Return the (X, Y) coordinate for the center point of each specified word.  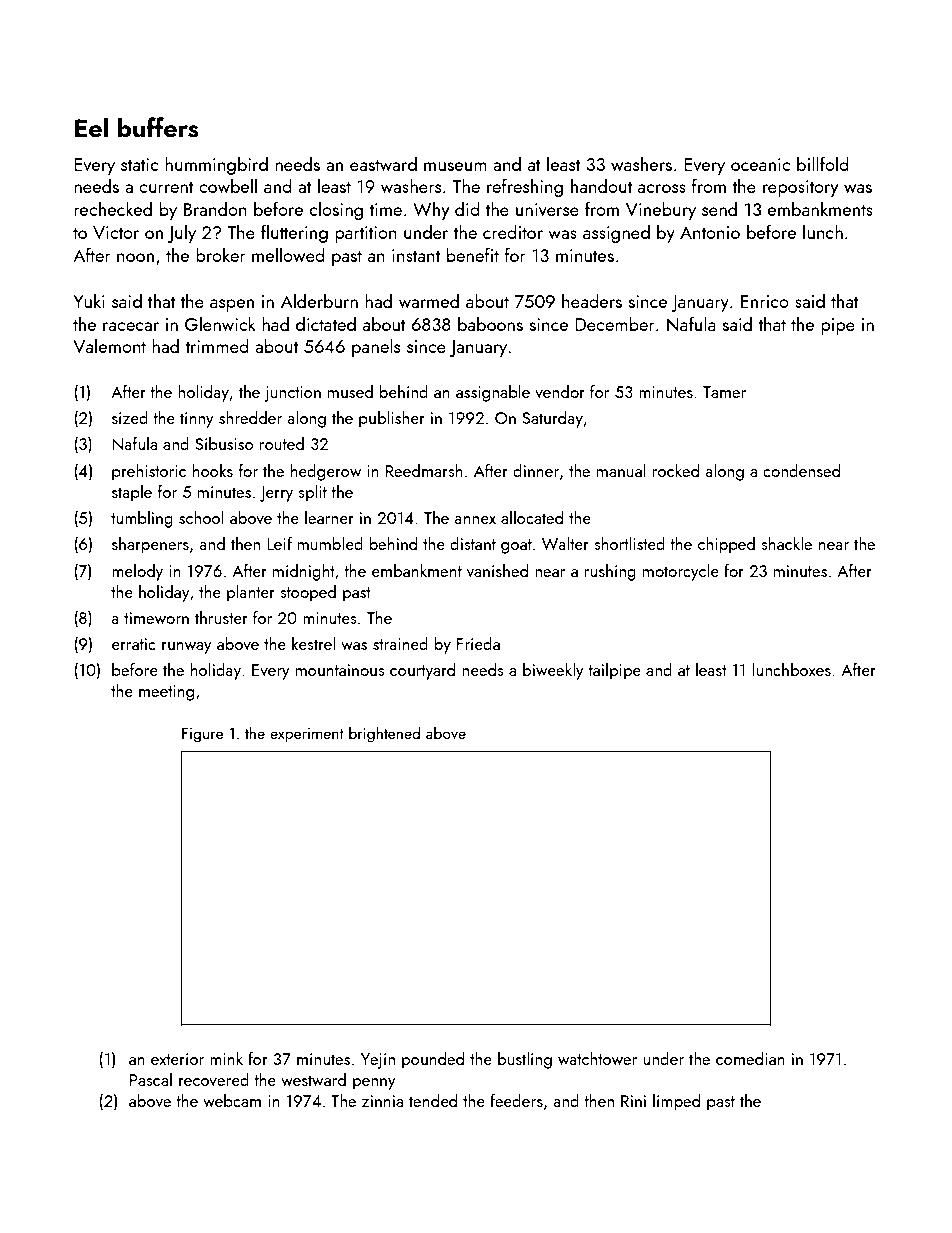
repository (800, 188)
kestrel (313, 643)
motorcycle (681, 572)
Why (431, 211)
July (182, 233)
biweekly (553, 671)
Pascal (151, 1079)
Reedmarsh (424, 470)
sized (130, 417)
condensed (801, 470)
